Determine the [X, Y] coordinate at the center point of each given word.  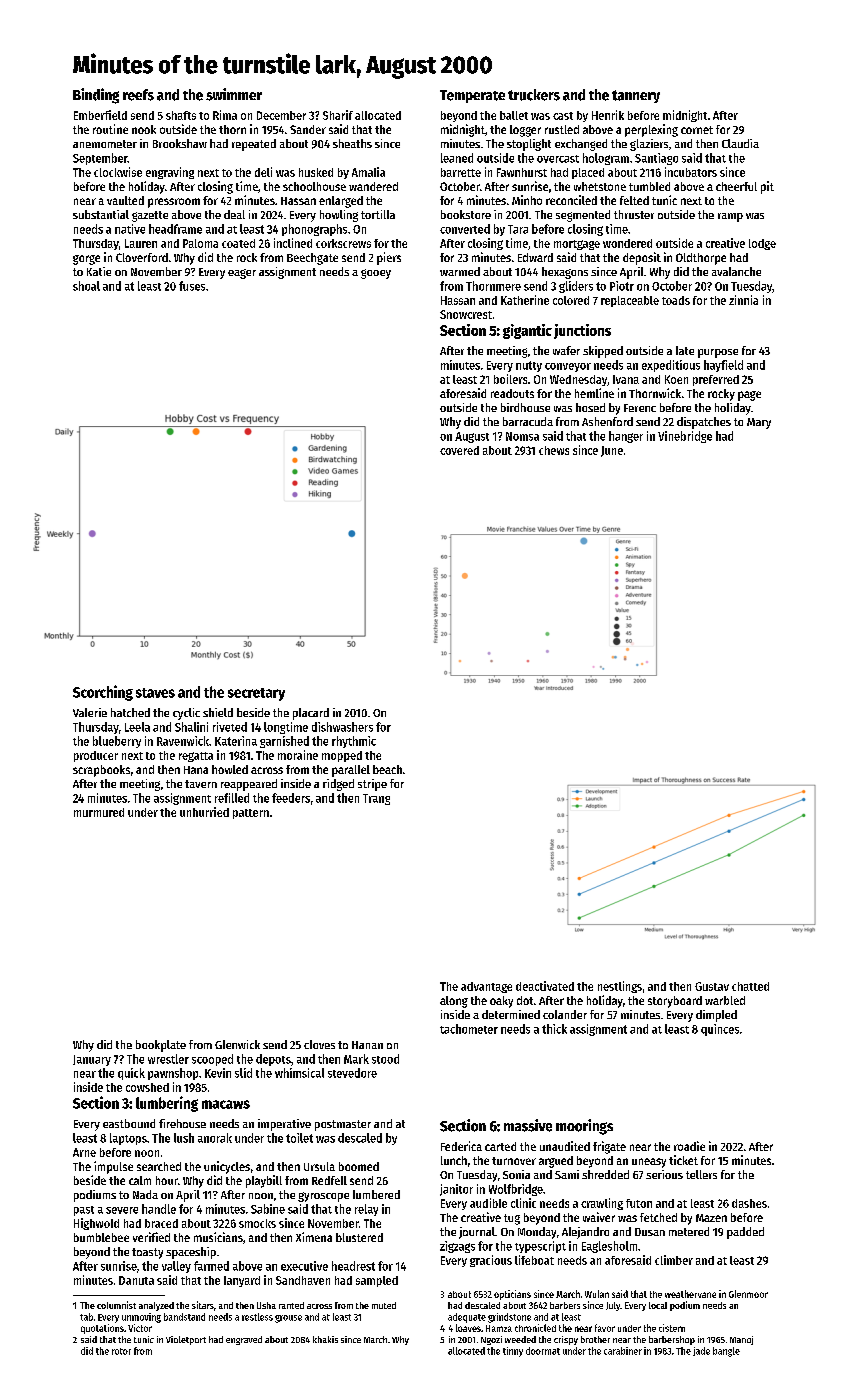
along [454, 1002]
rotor [121, 1351]
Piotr [622, 286]
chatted [750, 986]
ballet [514, 115]
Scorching [103, 693]
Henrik [608, 115]
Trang [376, 799]
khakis [325, 1339]
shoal [86, 286]
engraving [170, 173]
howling [339, 216]
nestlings [620, 987]
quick [131, 1074]
